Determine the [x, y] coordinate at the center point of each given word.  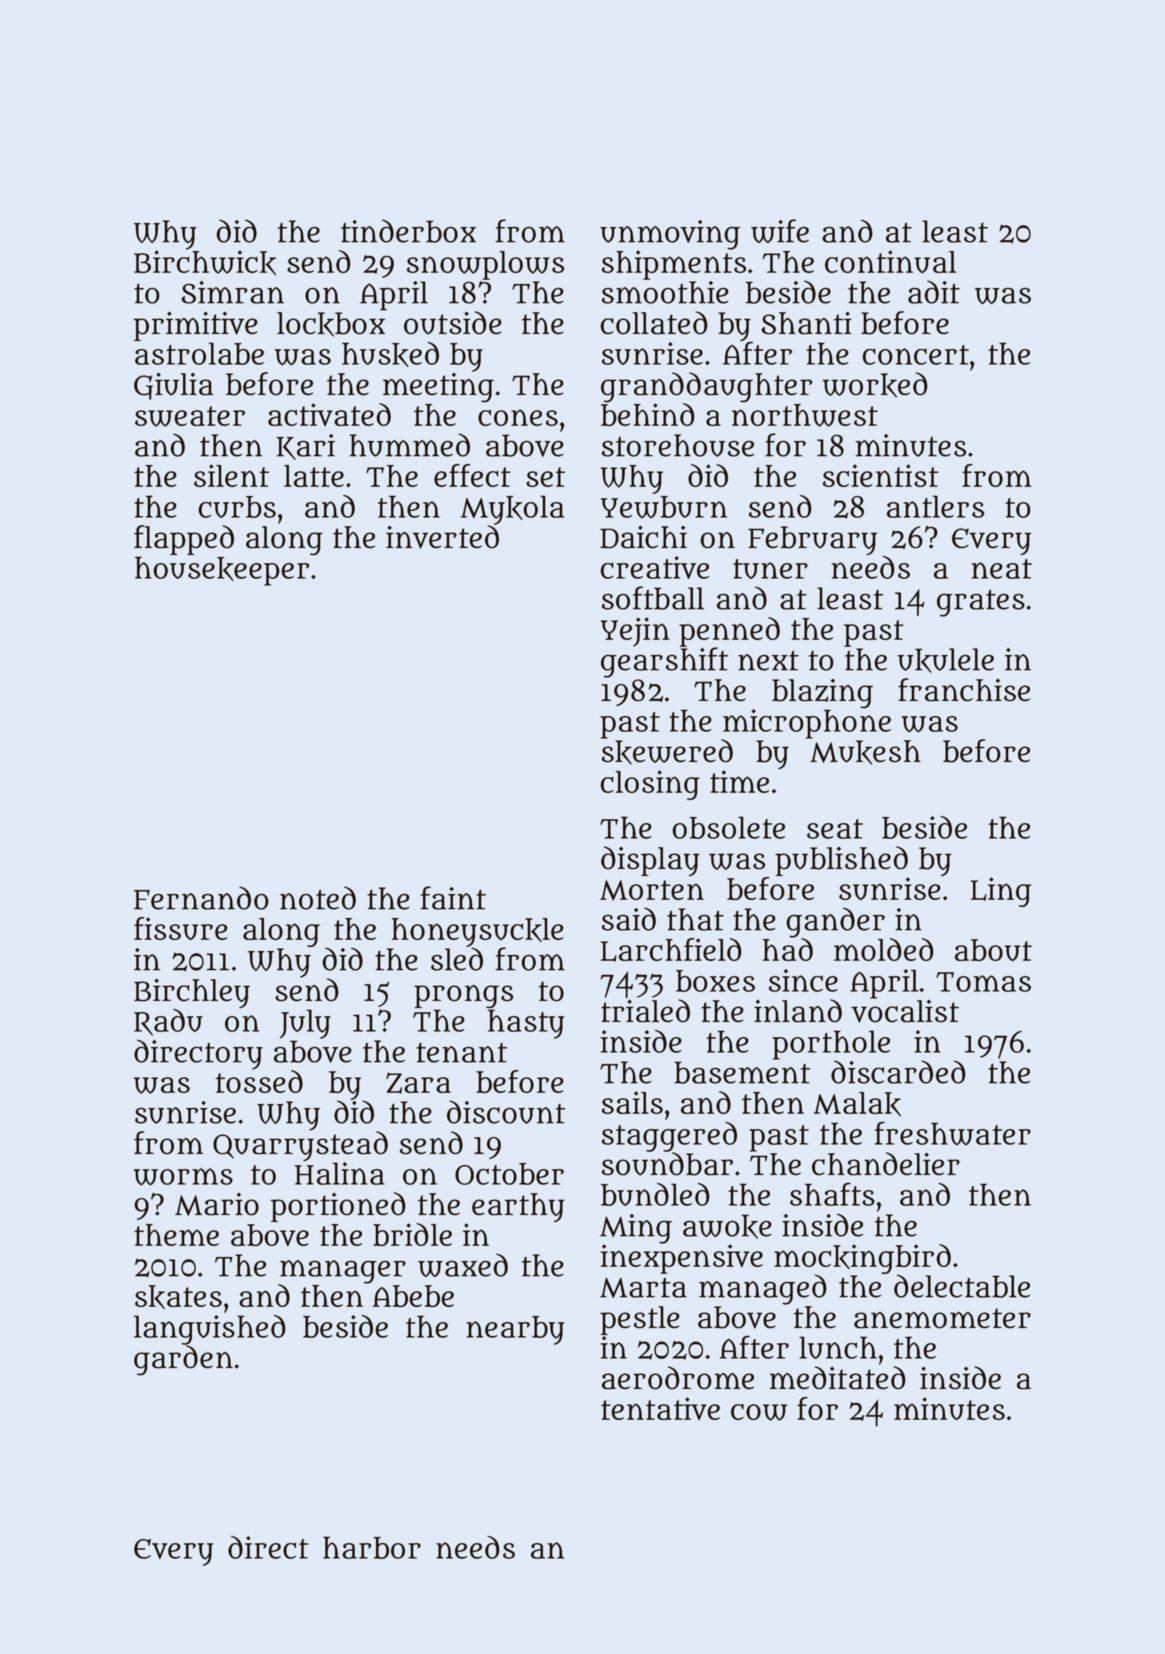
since [803, 980]
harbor [372, 1547]
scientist [881, 475]
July [305, 1024]
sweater [190, 416]
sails [632, 1102]
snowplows [485, 265]
